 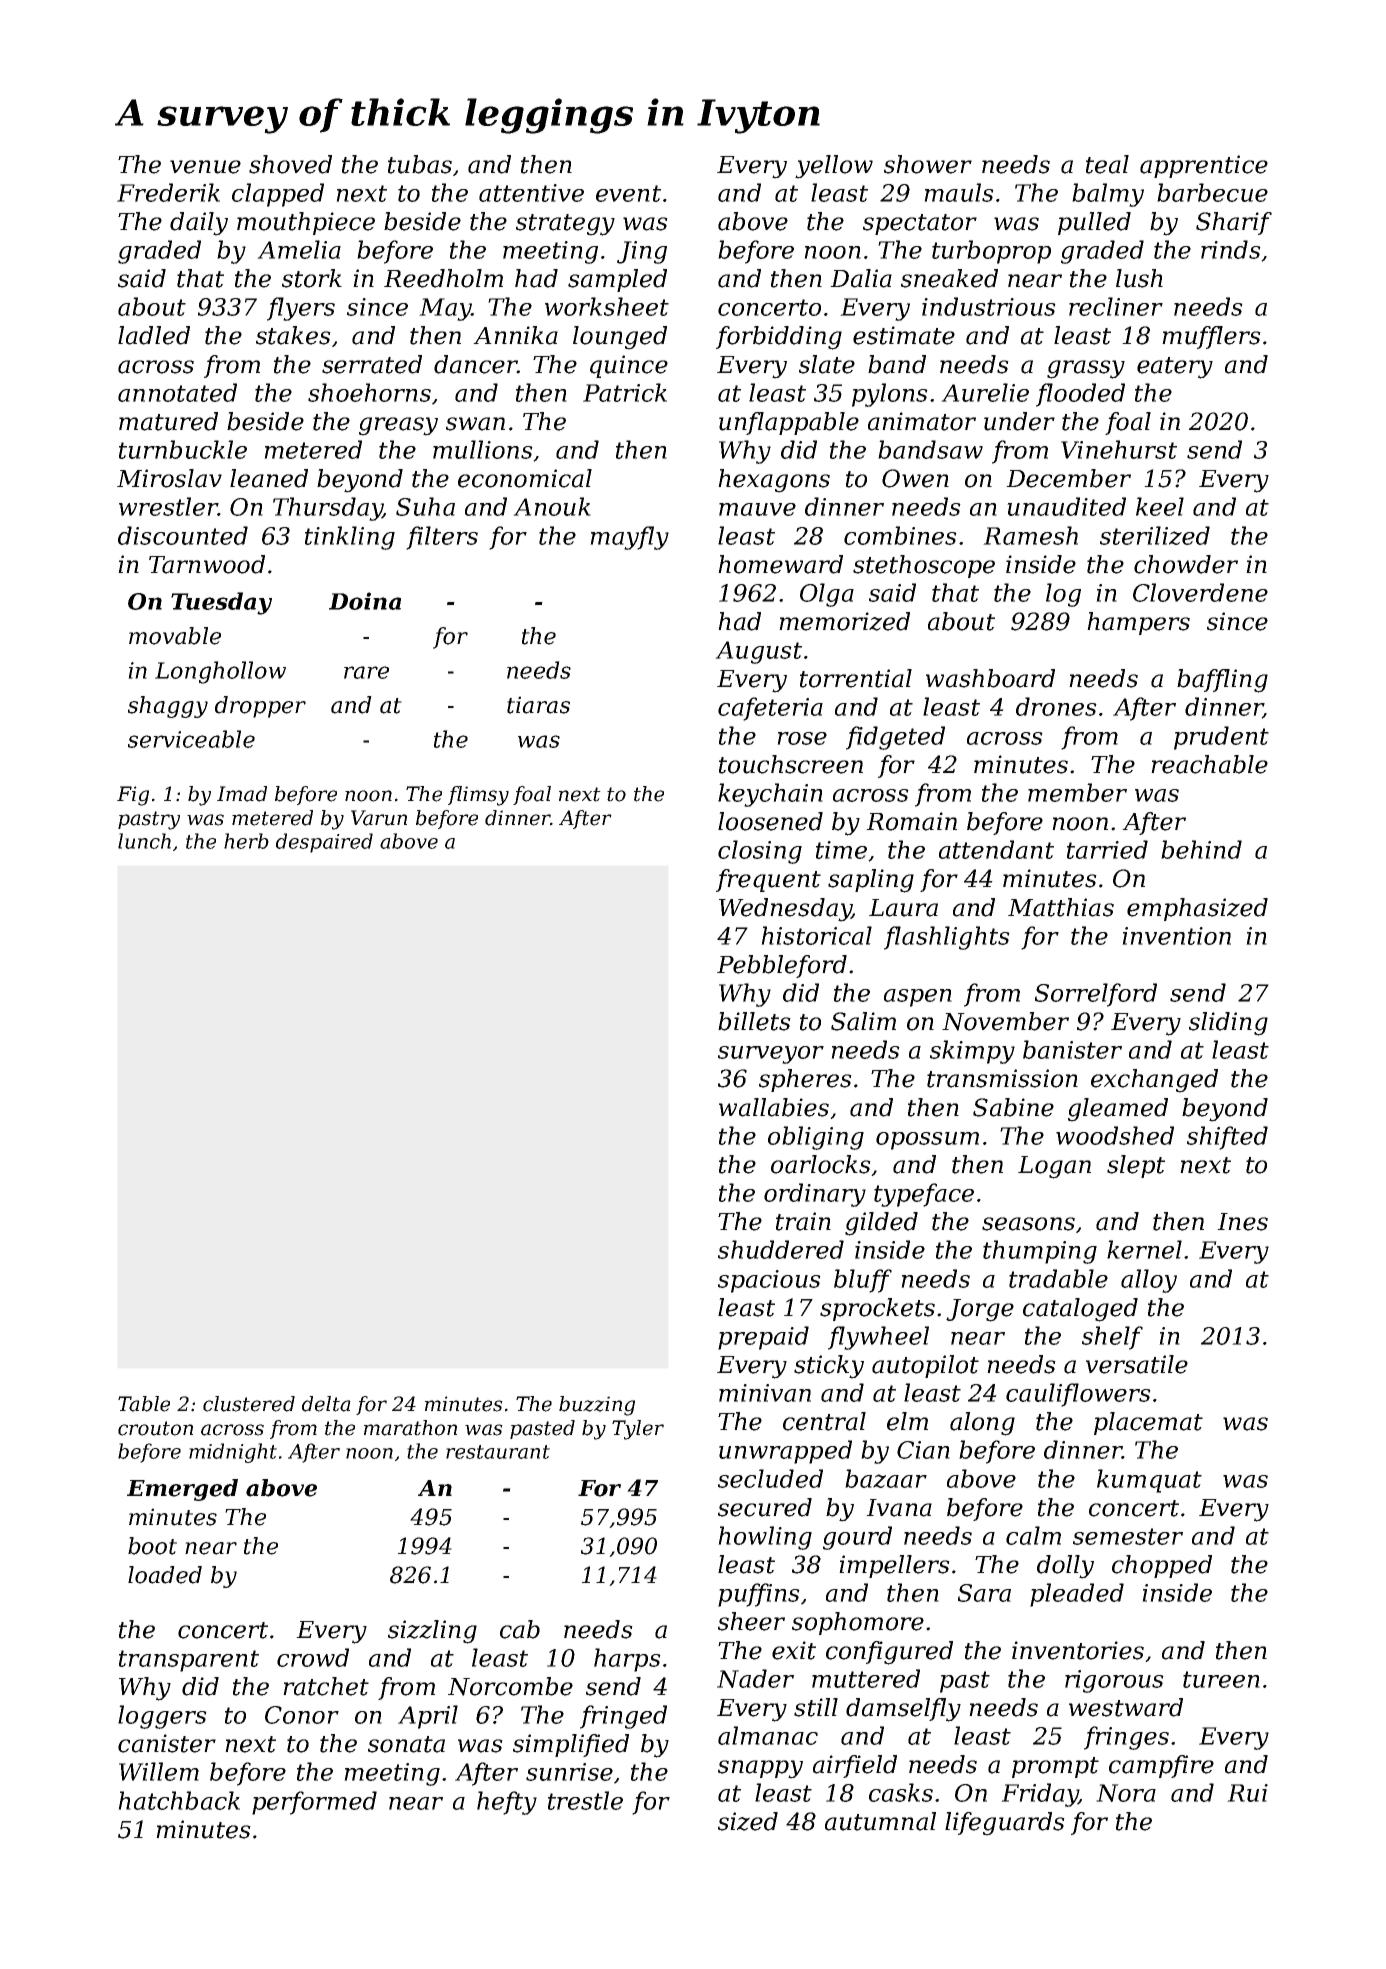 What do you see at coordinates (152, 1546) in the screenshot?
I see `boot` at bounding box center [152, 1546].
